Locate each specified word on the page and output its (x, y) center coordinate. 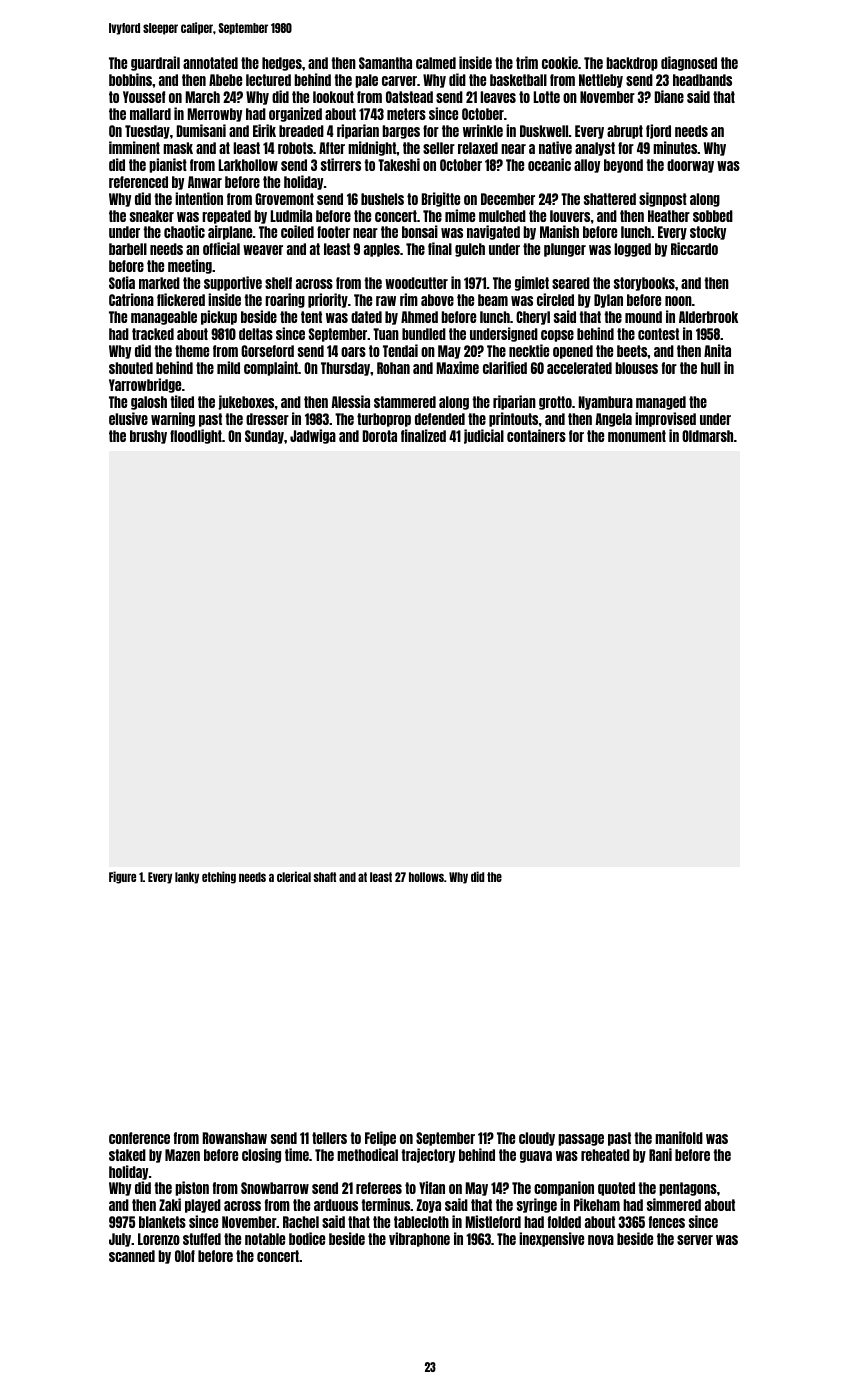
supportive (233, 283)
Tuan (386, 334)
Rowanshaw (235, 1138)
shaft (324, 877)
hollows (426, 877)
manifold (679, 1137)
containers (536, 435)
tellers (329, 1138)
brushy (148, 437)
